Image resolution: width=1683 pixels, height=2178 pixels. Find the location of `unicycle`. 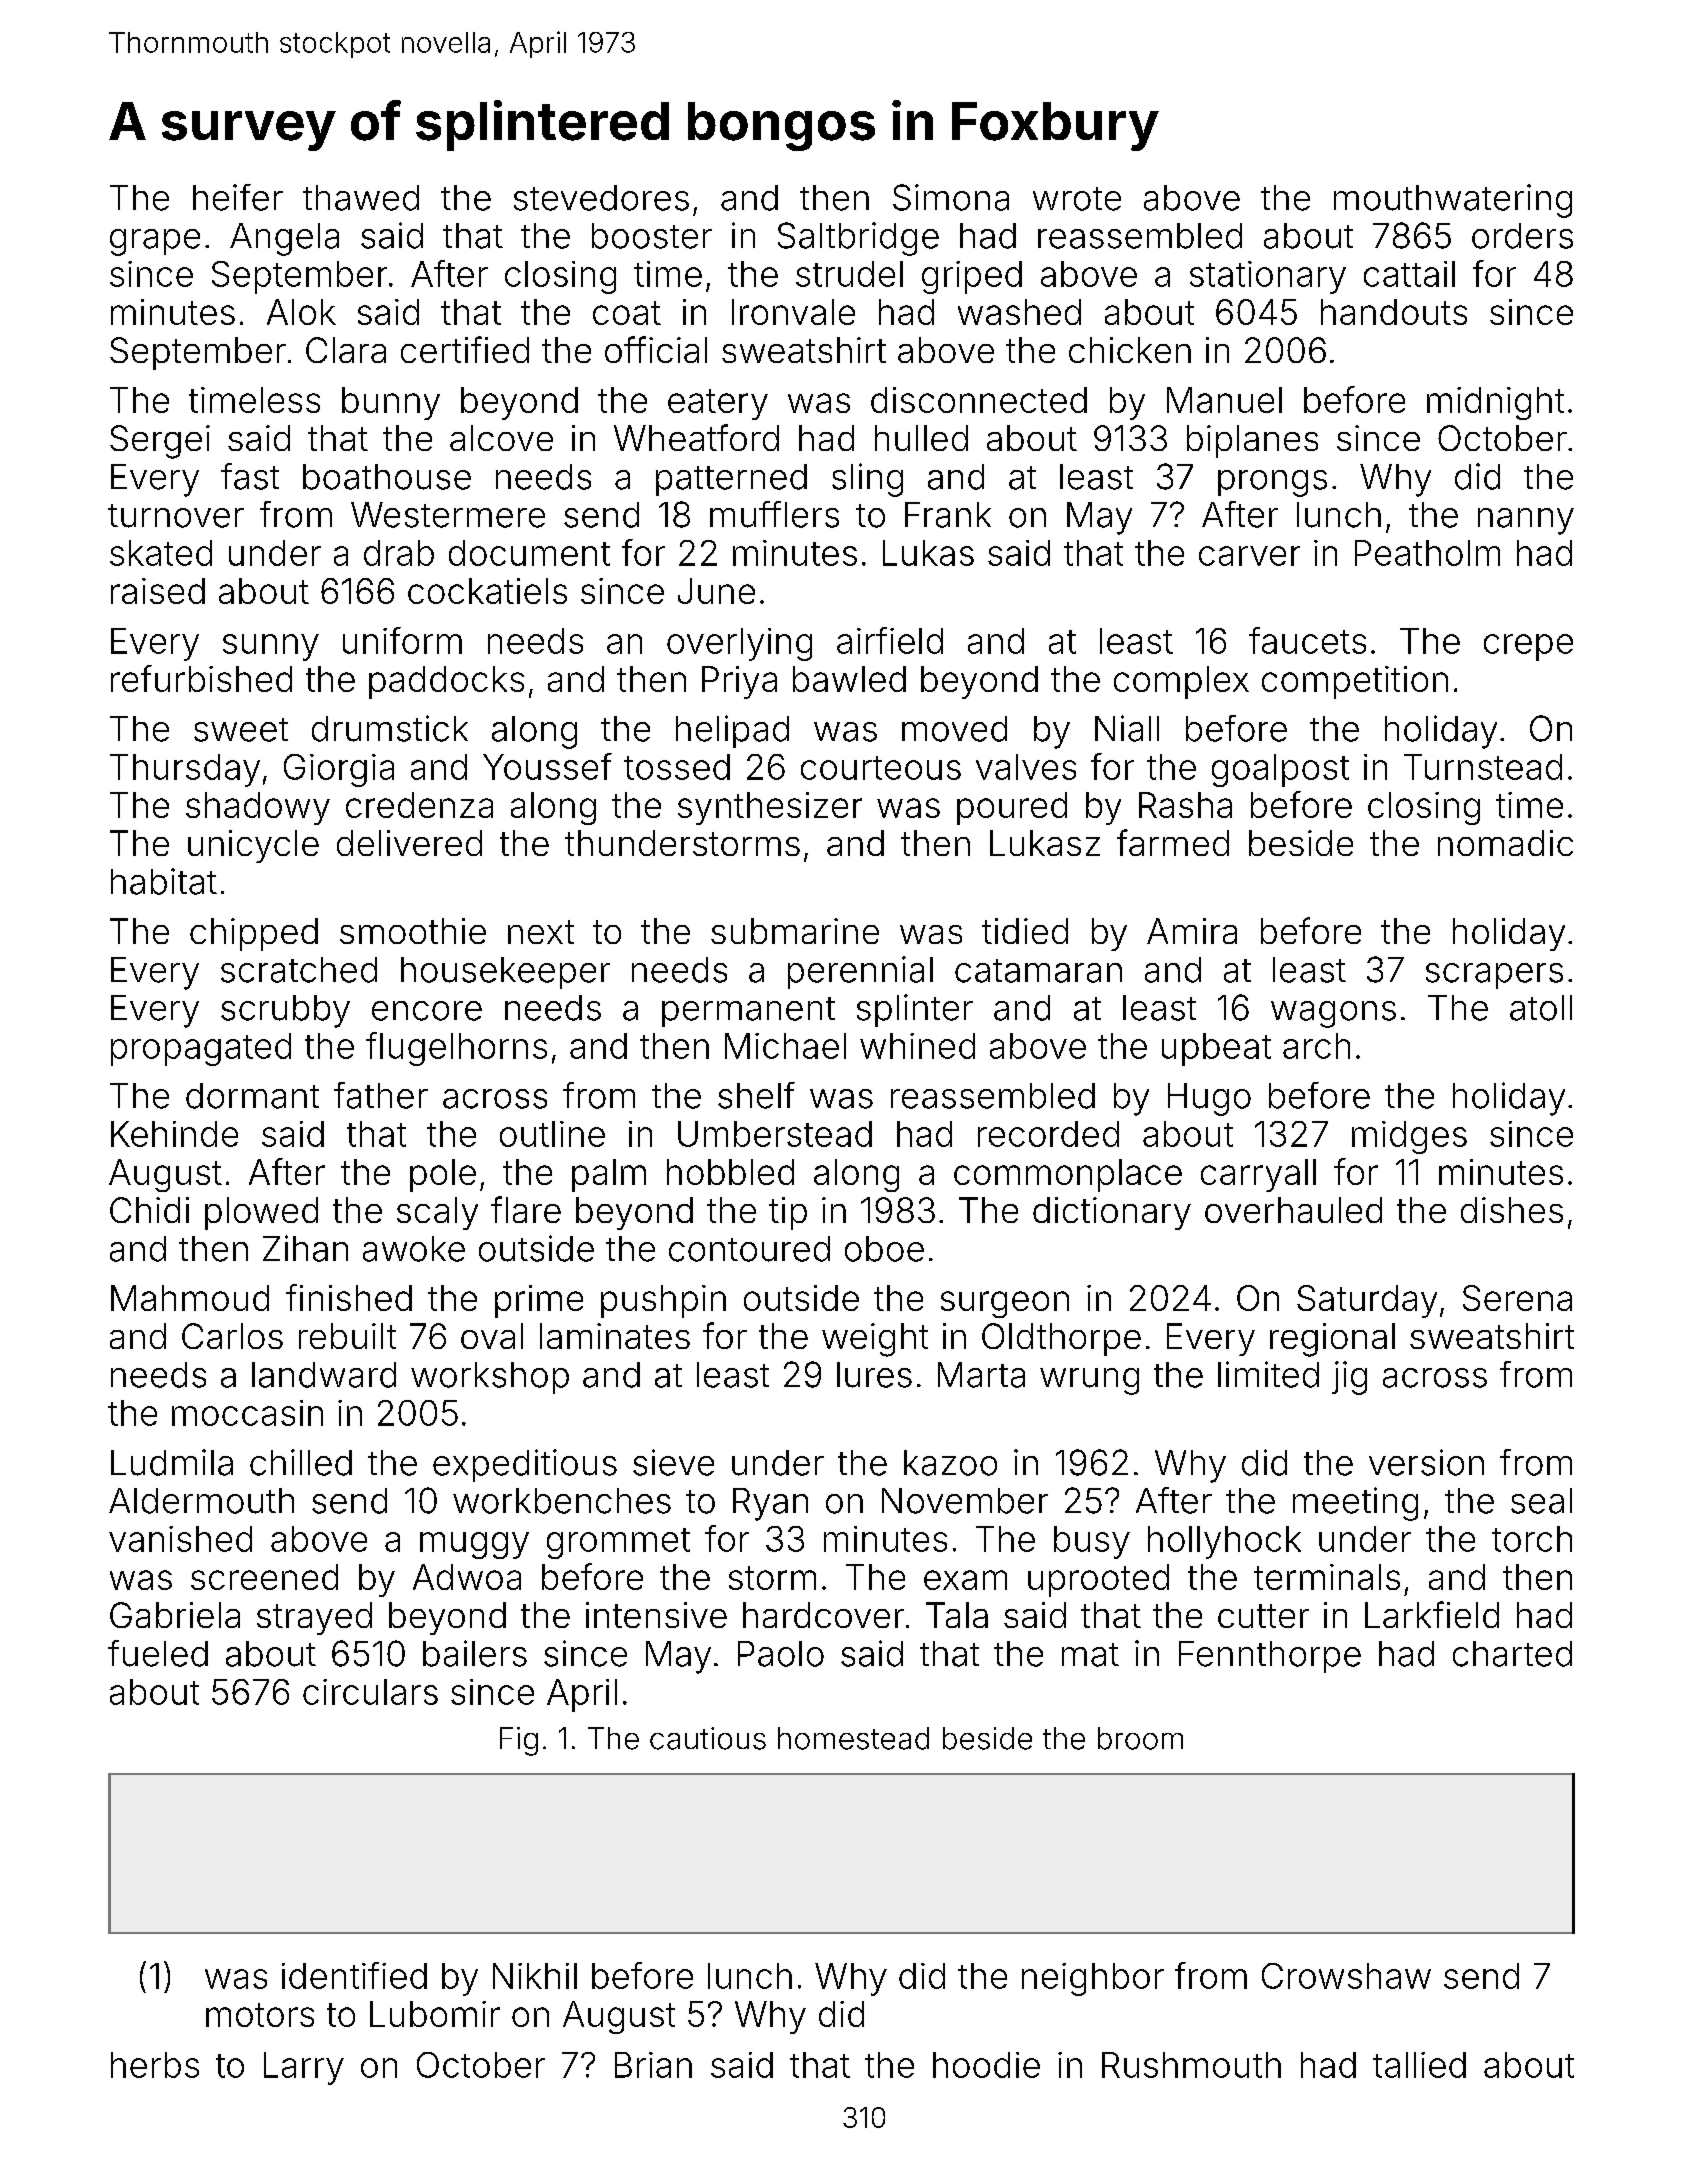

unicycle is located at coordinates (253, 846).
